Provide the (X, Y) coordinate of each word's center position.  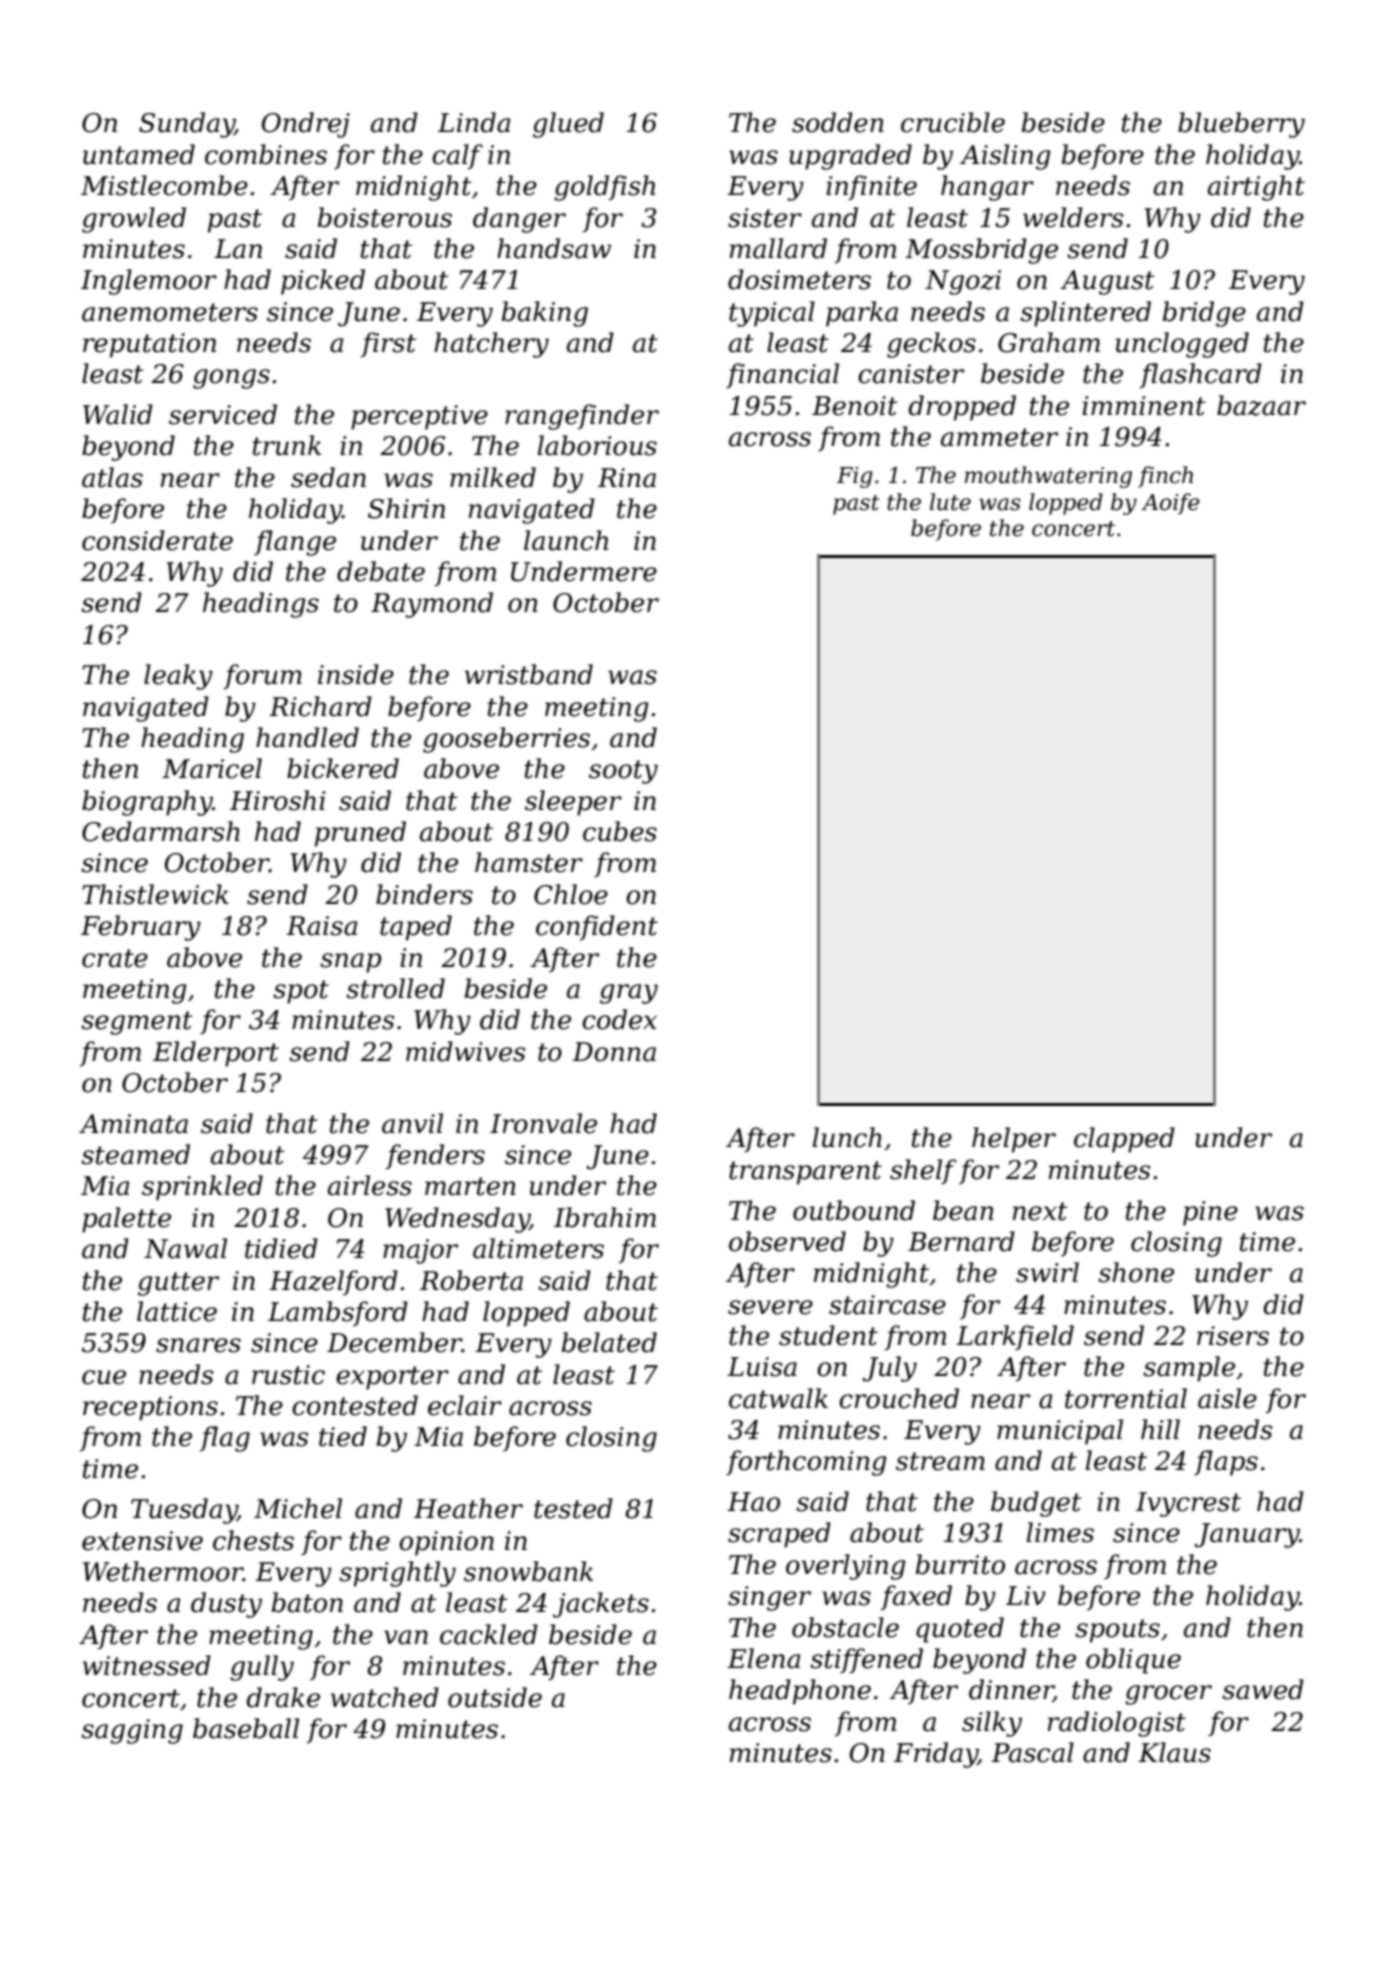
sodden (838, 122)
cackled (489, 1634)
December (394, 1342)
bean (963, 1210)
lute (950, 502)
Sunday (187, 125)
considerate (157, 540)
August (1107, 282)
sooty (623, 772)
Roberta (471, 1280)
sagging (132, 1731)
